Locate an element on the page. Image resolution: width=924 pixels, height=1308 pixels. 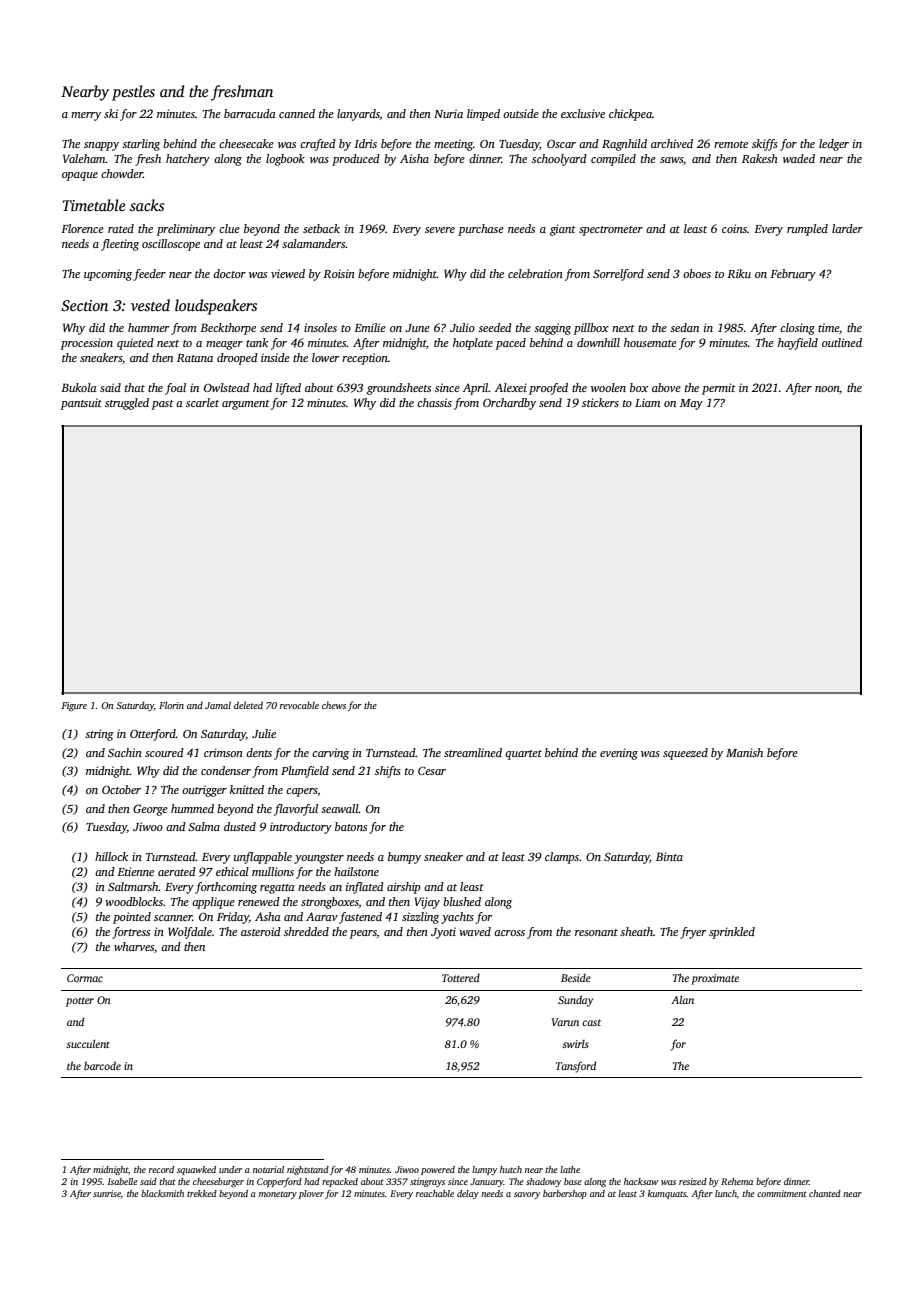
skiffs is located at coordinates (765, 145).
